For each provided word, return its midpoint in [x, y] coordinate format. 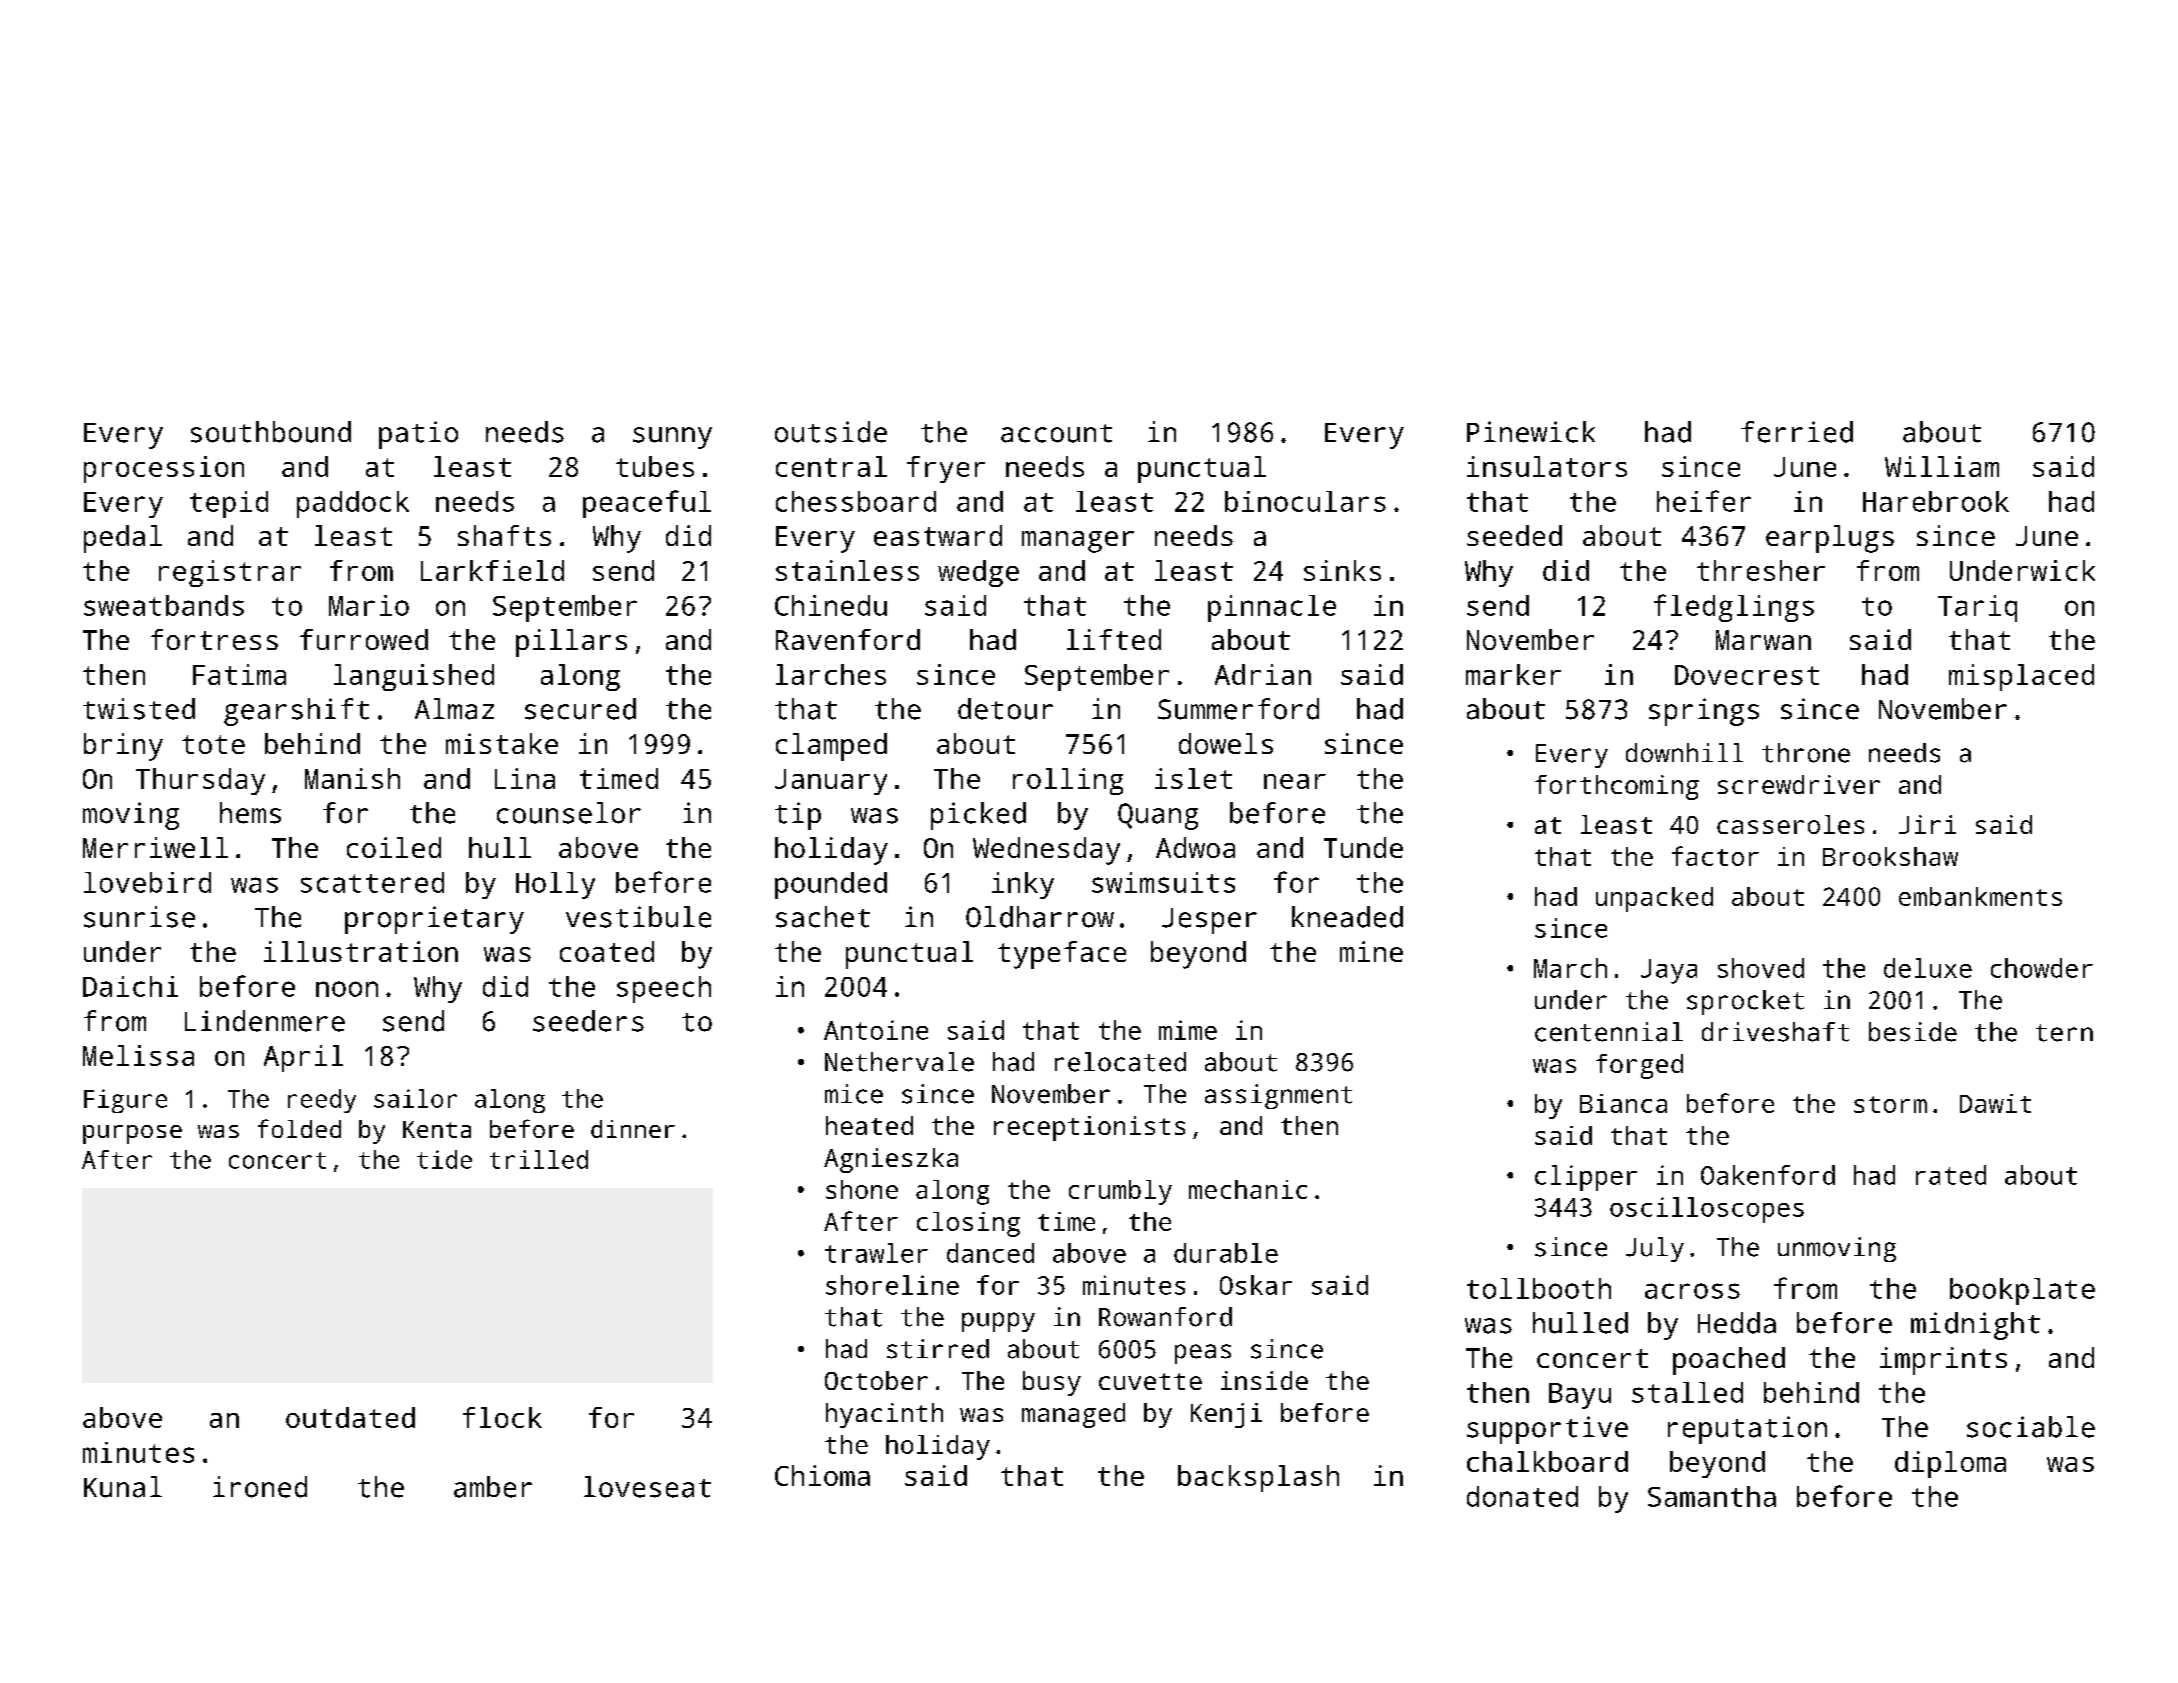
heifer [1704, 501]
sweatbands [164, 605]
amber [493, 1487]
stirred [938, 1349]
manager [1078, 542]
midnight [1975, 1326]
